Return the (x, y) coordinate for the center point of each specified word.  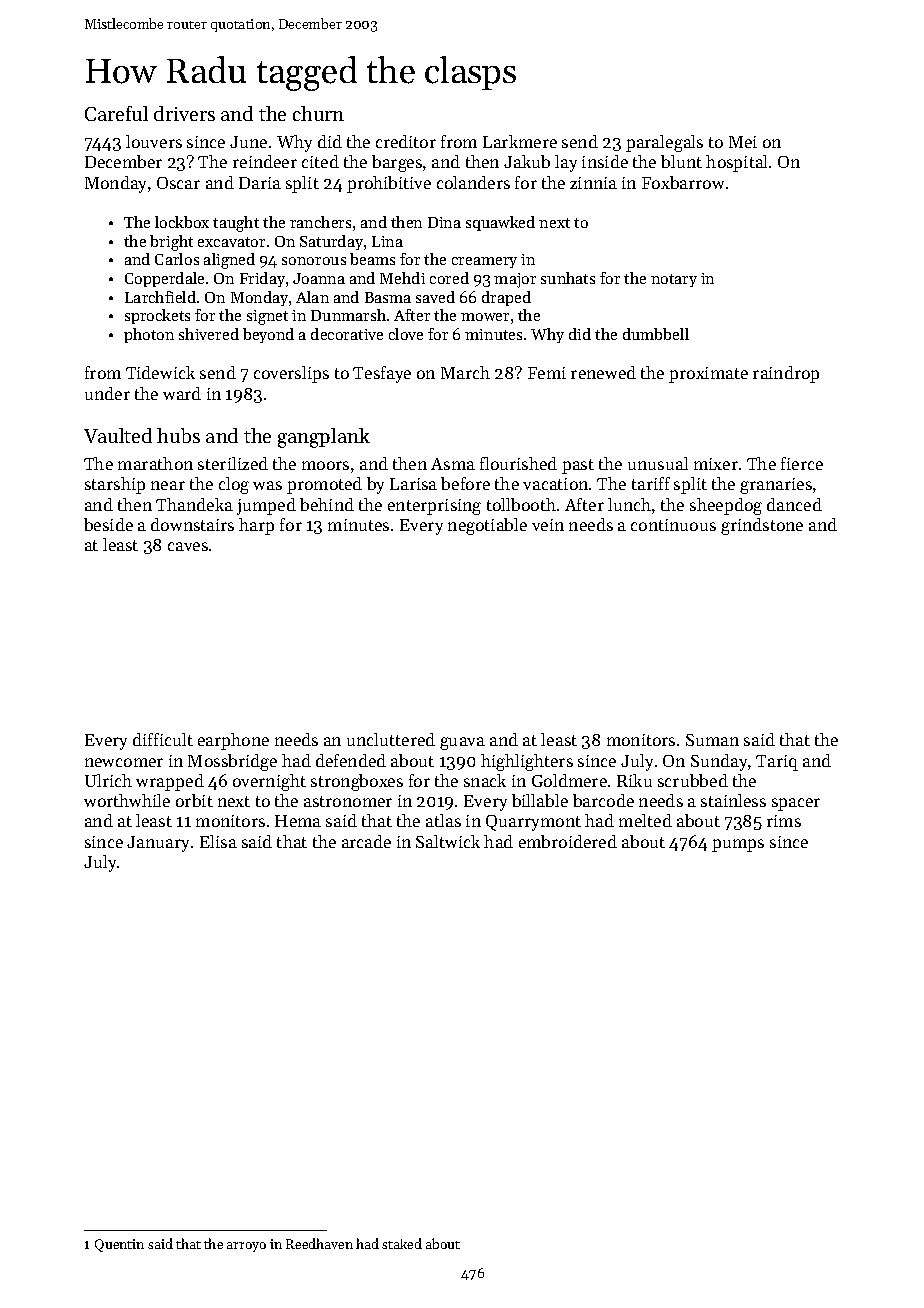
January (158, 844)
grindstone (762, 526)
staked (402, 1243)
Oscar (178, 183)
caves (188, 546)
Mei (743, 142)
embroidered (568, 841)
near (168, 485)
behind (327, 504)
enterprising (434, 507)
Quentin (119, 1245)
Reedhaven (319, 1243)
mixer (716, 464)
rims (784, 821)
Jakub (527, 161)
